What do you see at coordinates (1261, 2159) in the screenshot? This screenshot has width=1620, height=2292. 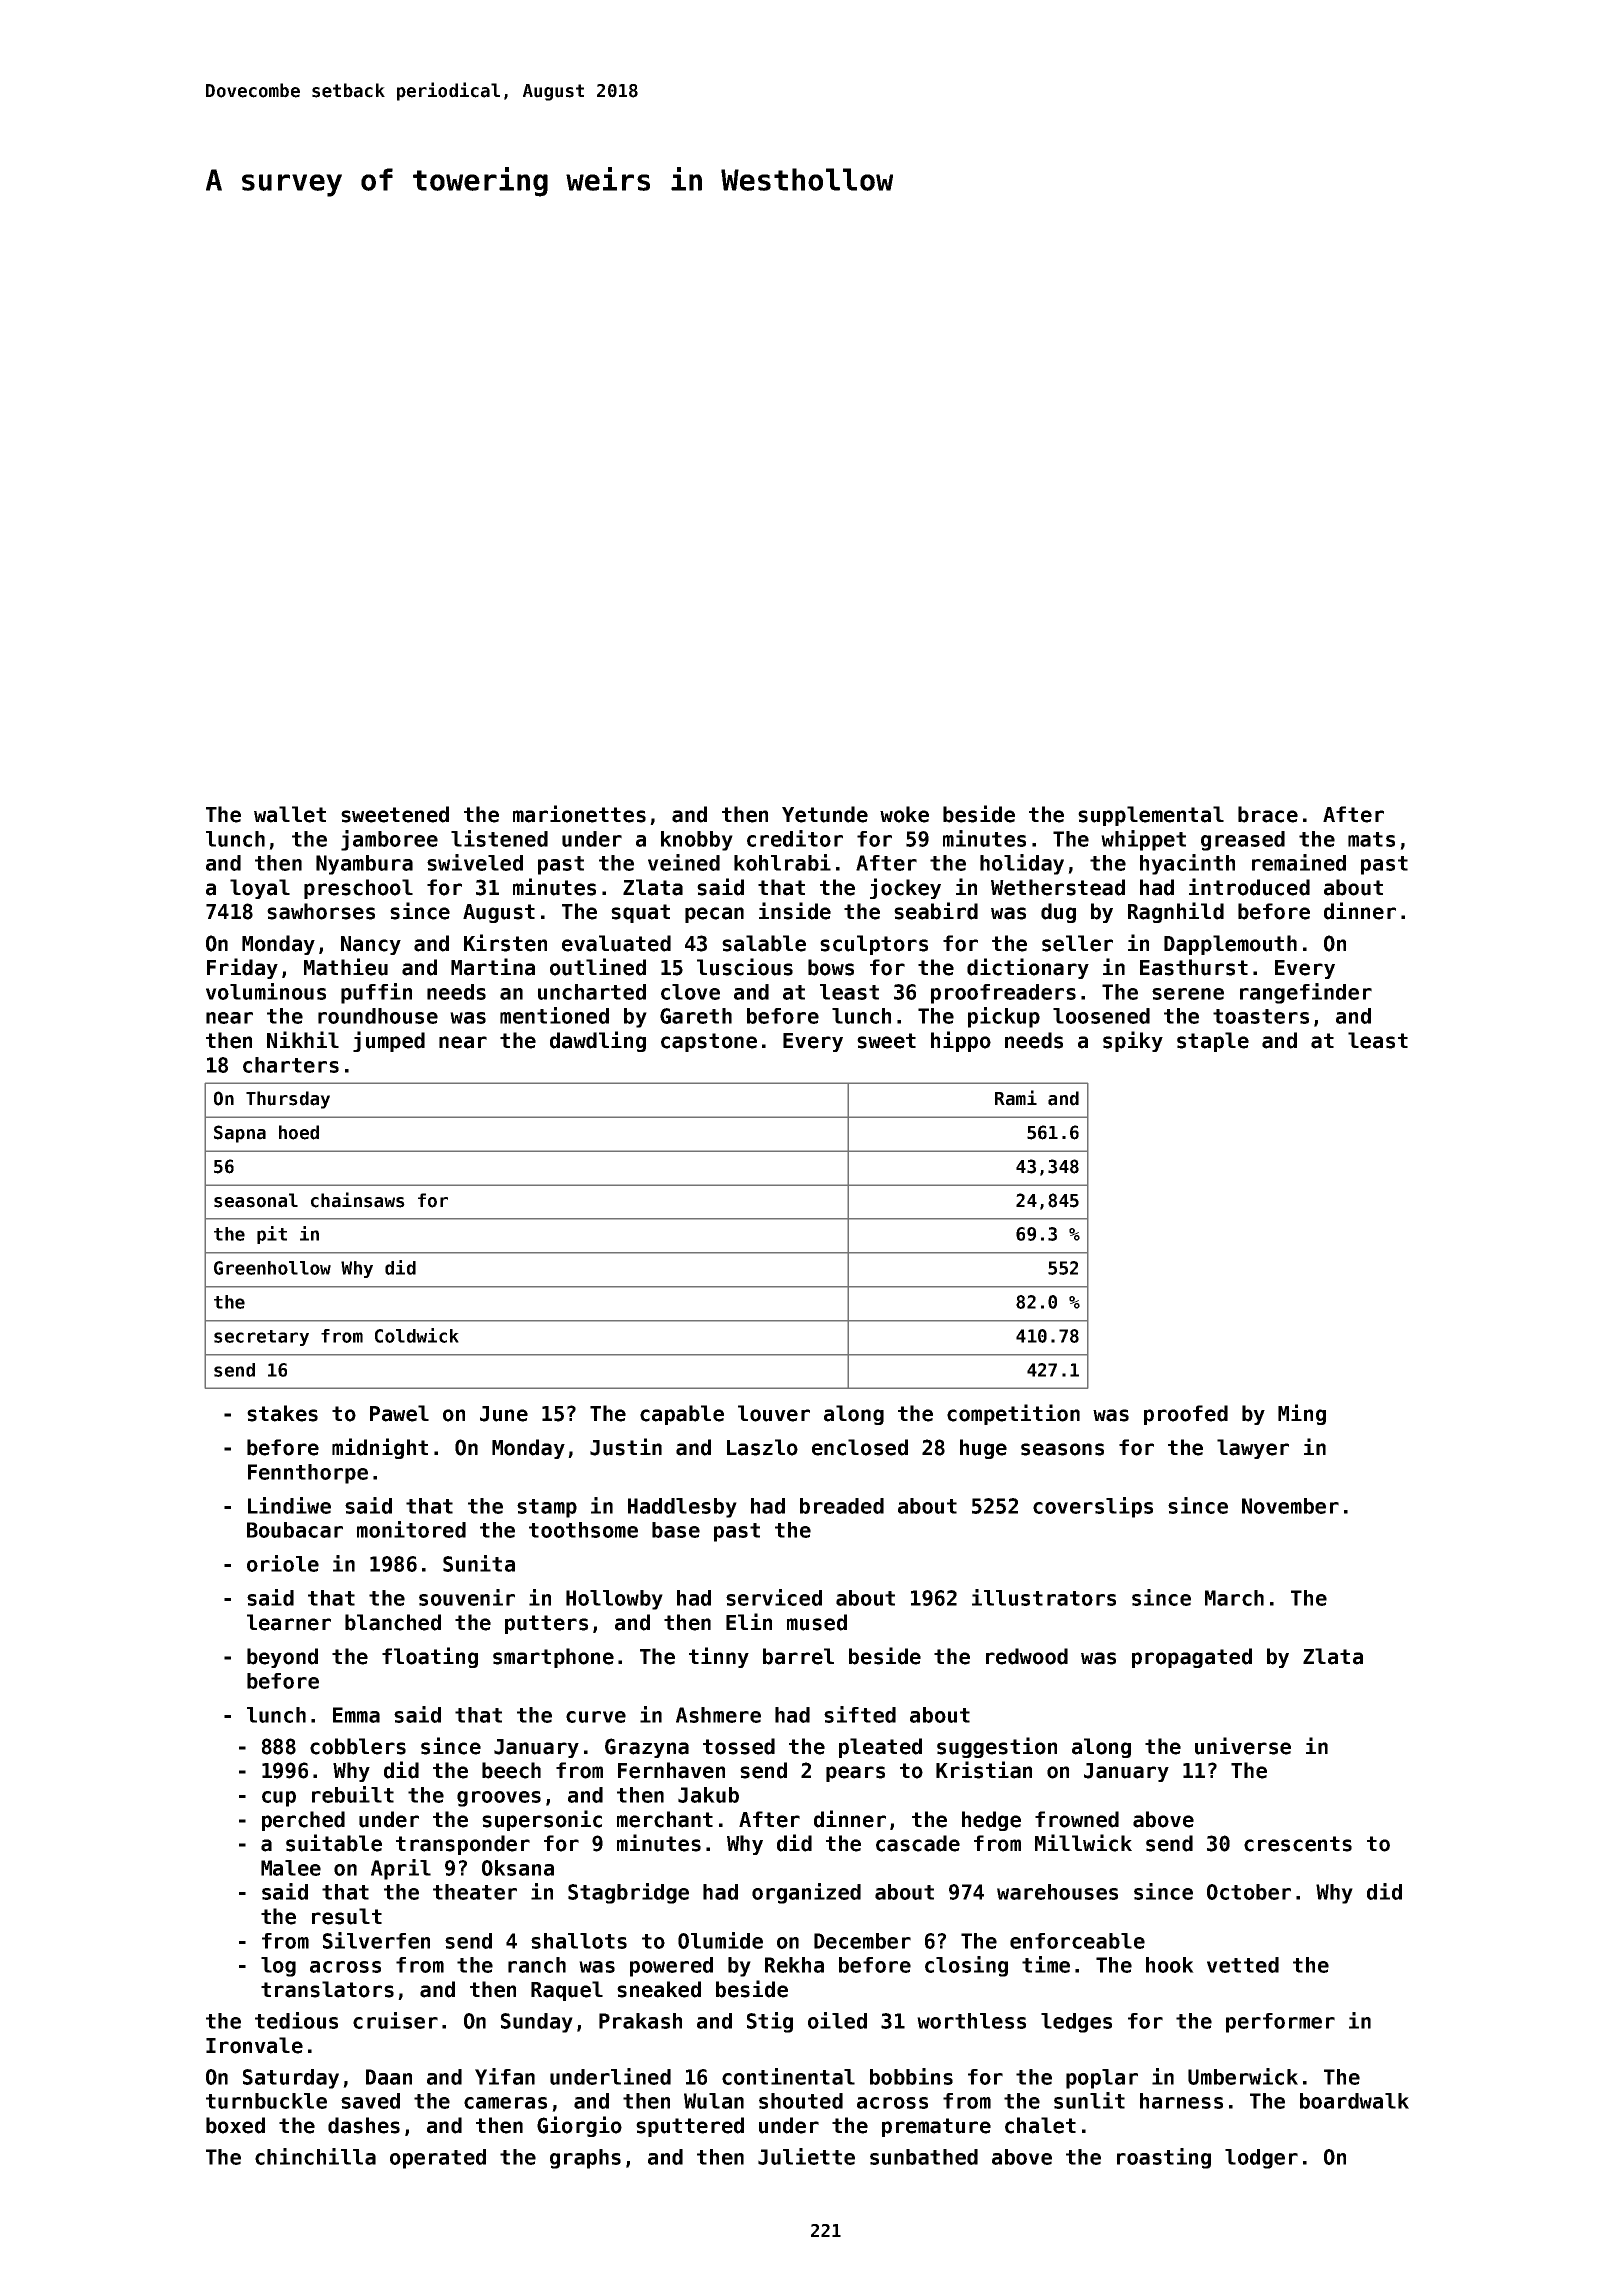 I see `lodger` at bounding box center [1261, 2159].
